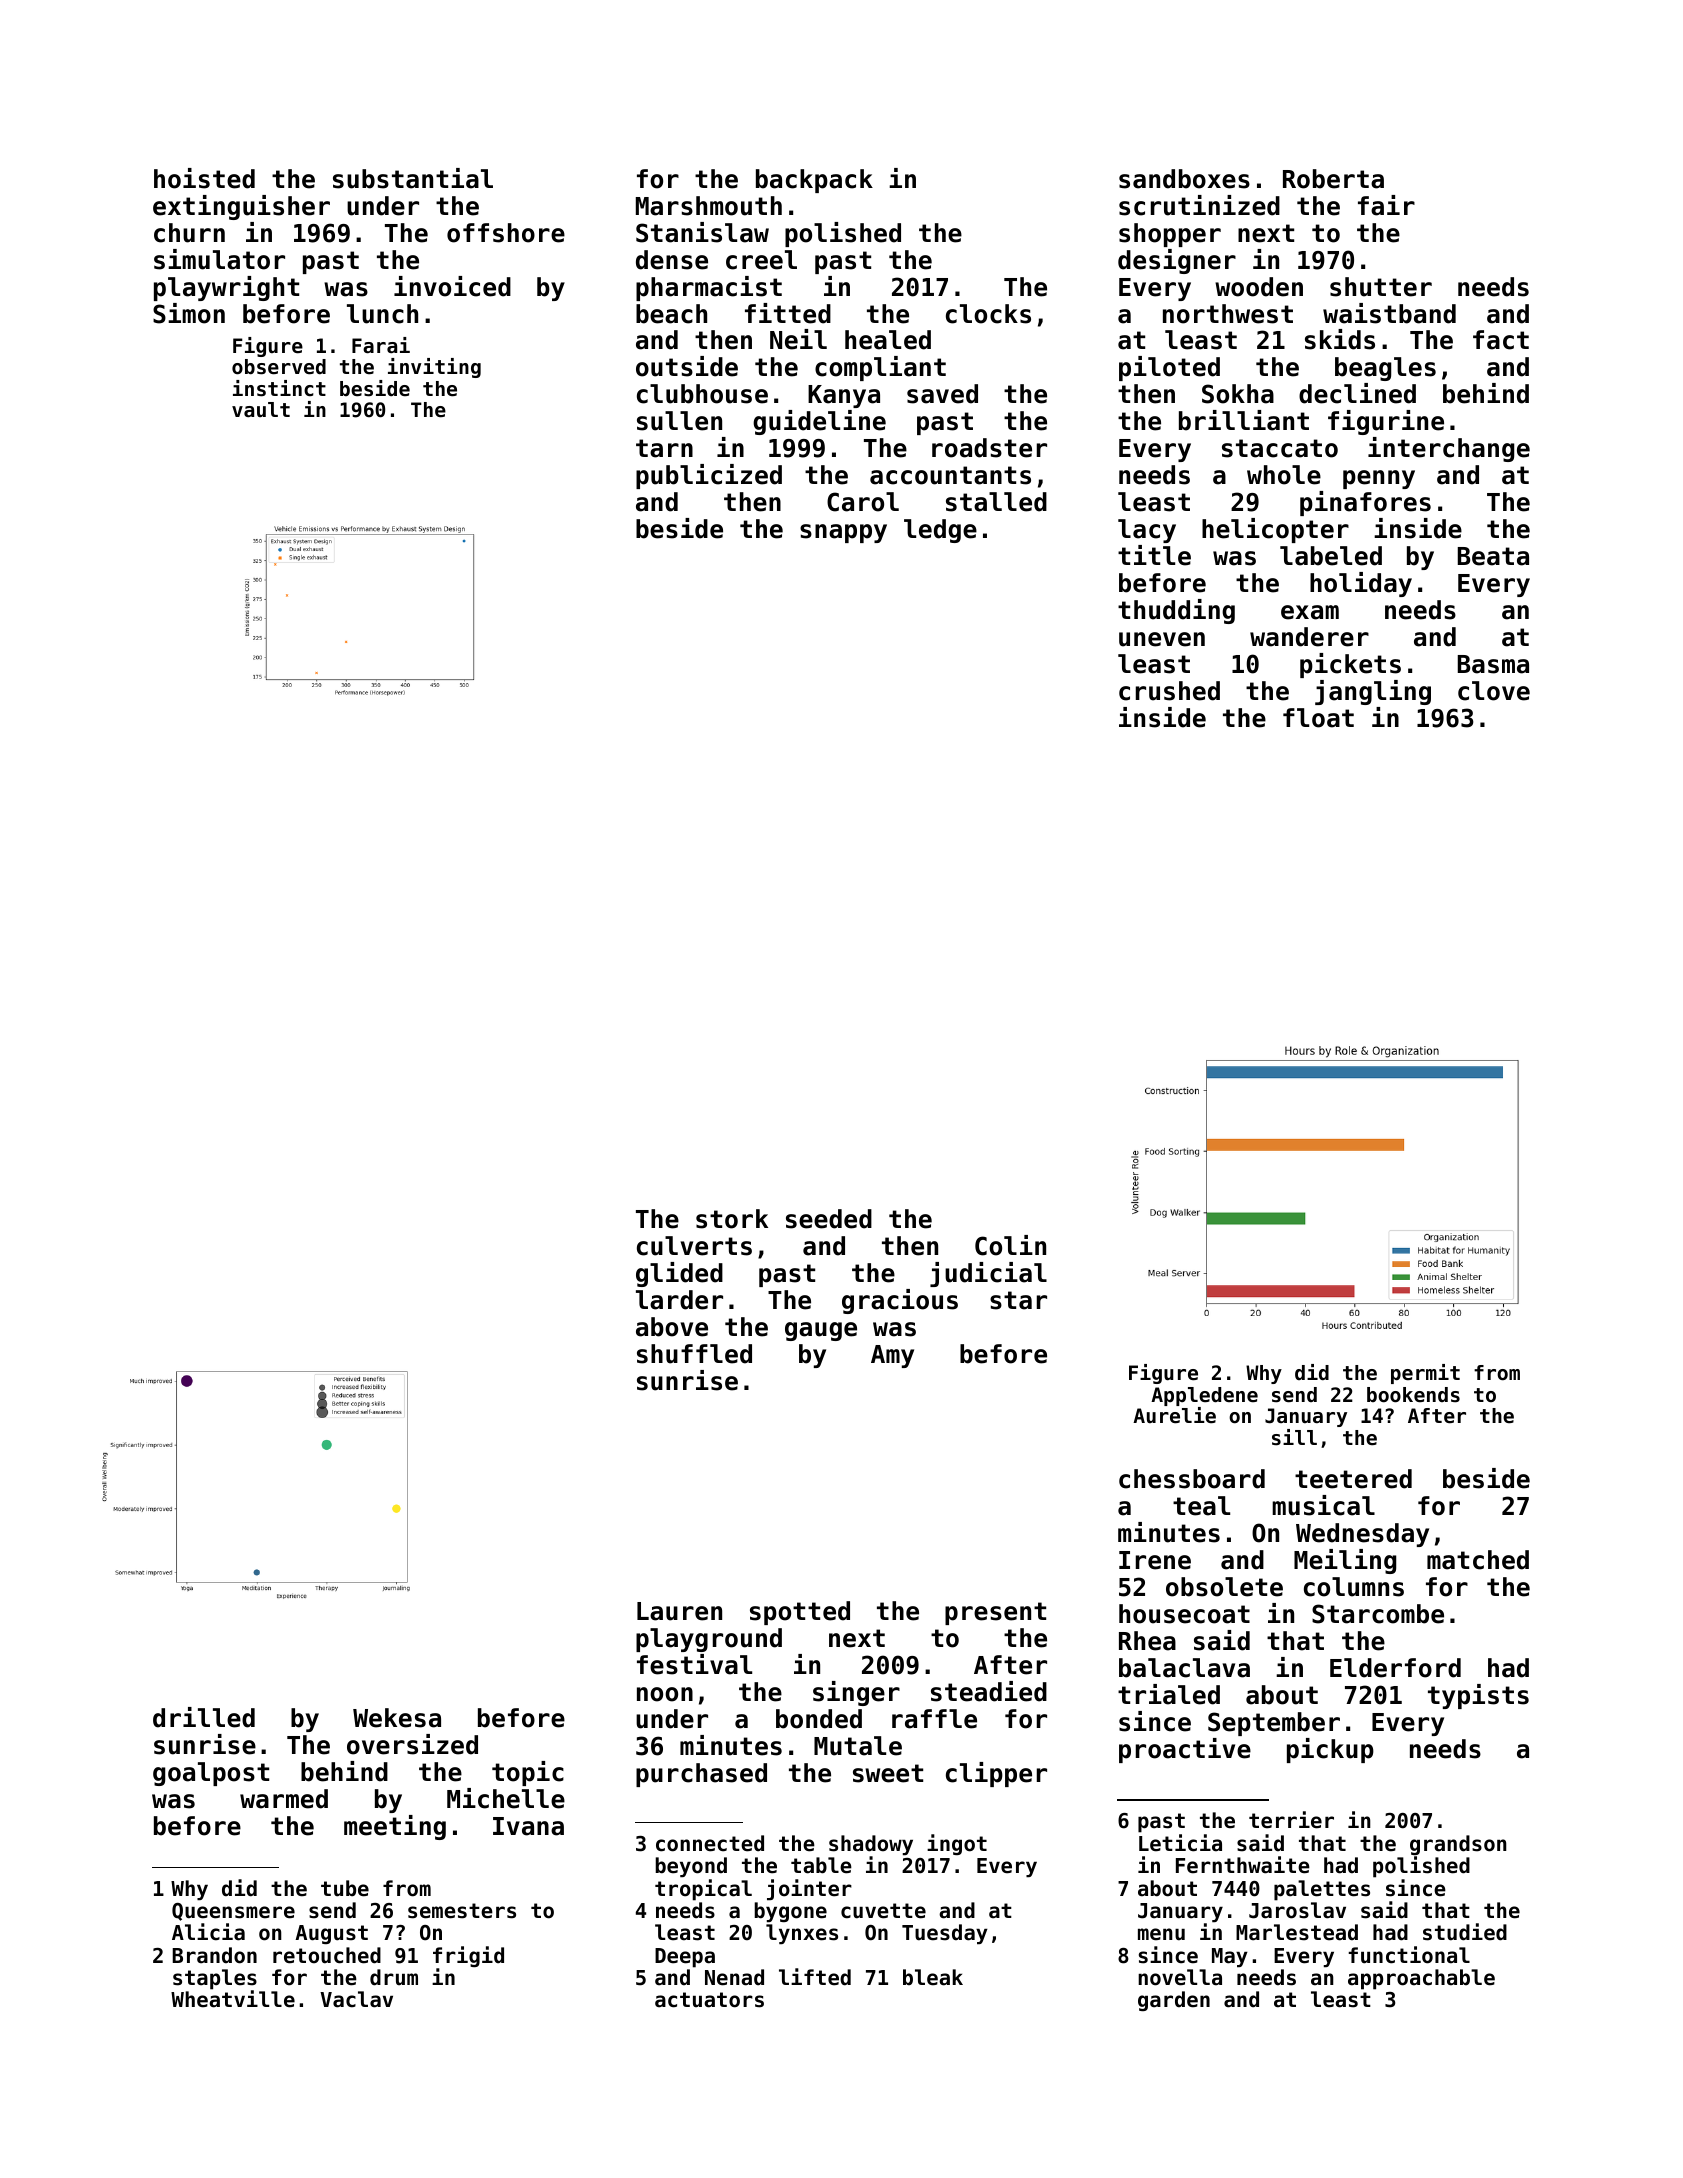  What do you see at coordinates (814, 181) in the screenshot?
I see `backpack` at bounding box center [814, 181].
